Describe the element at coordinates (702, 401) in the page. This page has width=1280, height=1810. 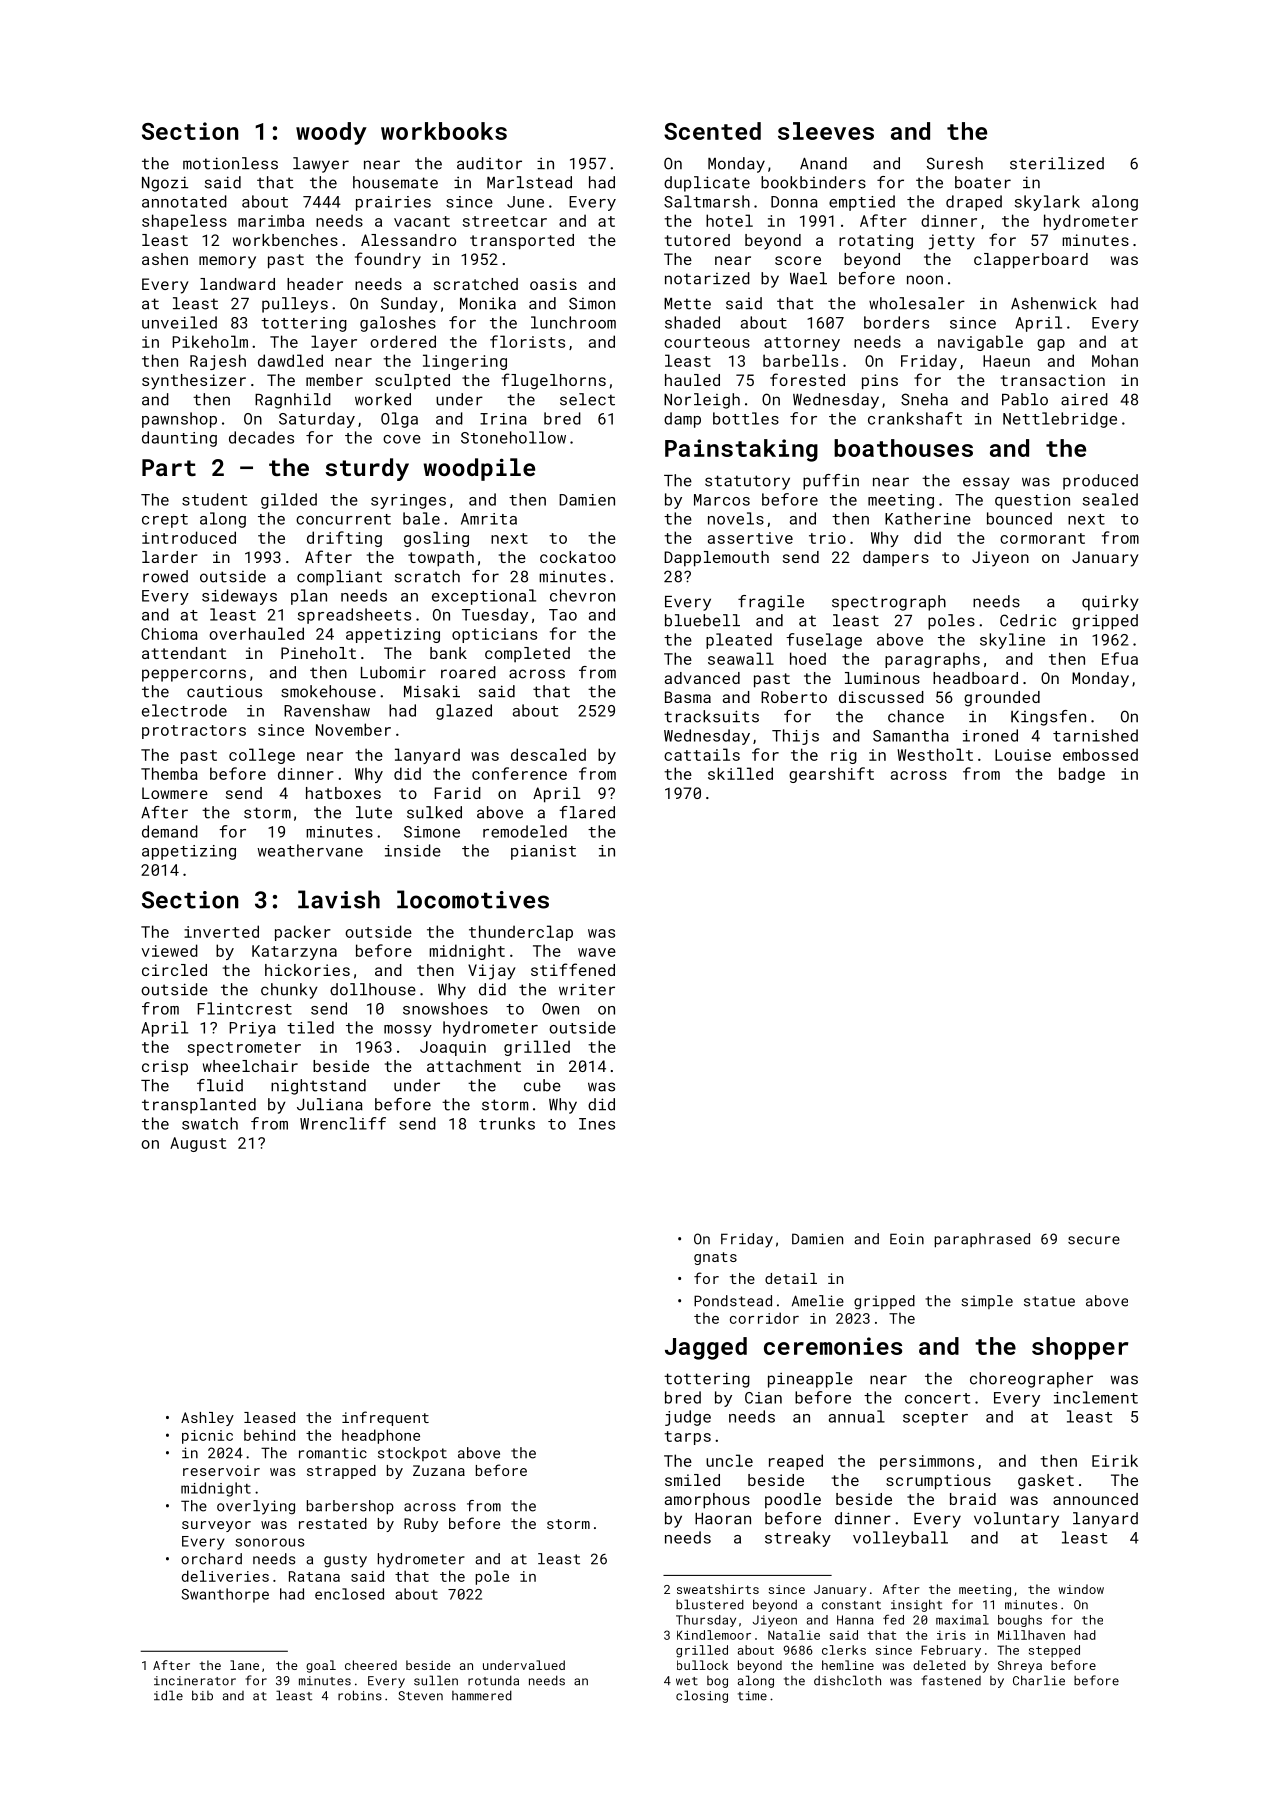
I see `Norleigh` at that location.
